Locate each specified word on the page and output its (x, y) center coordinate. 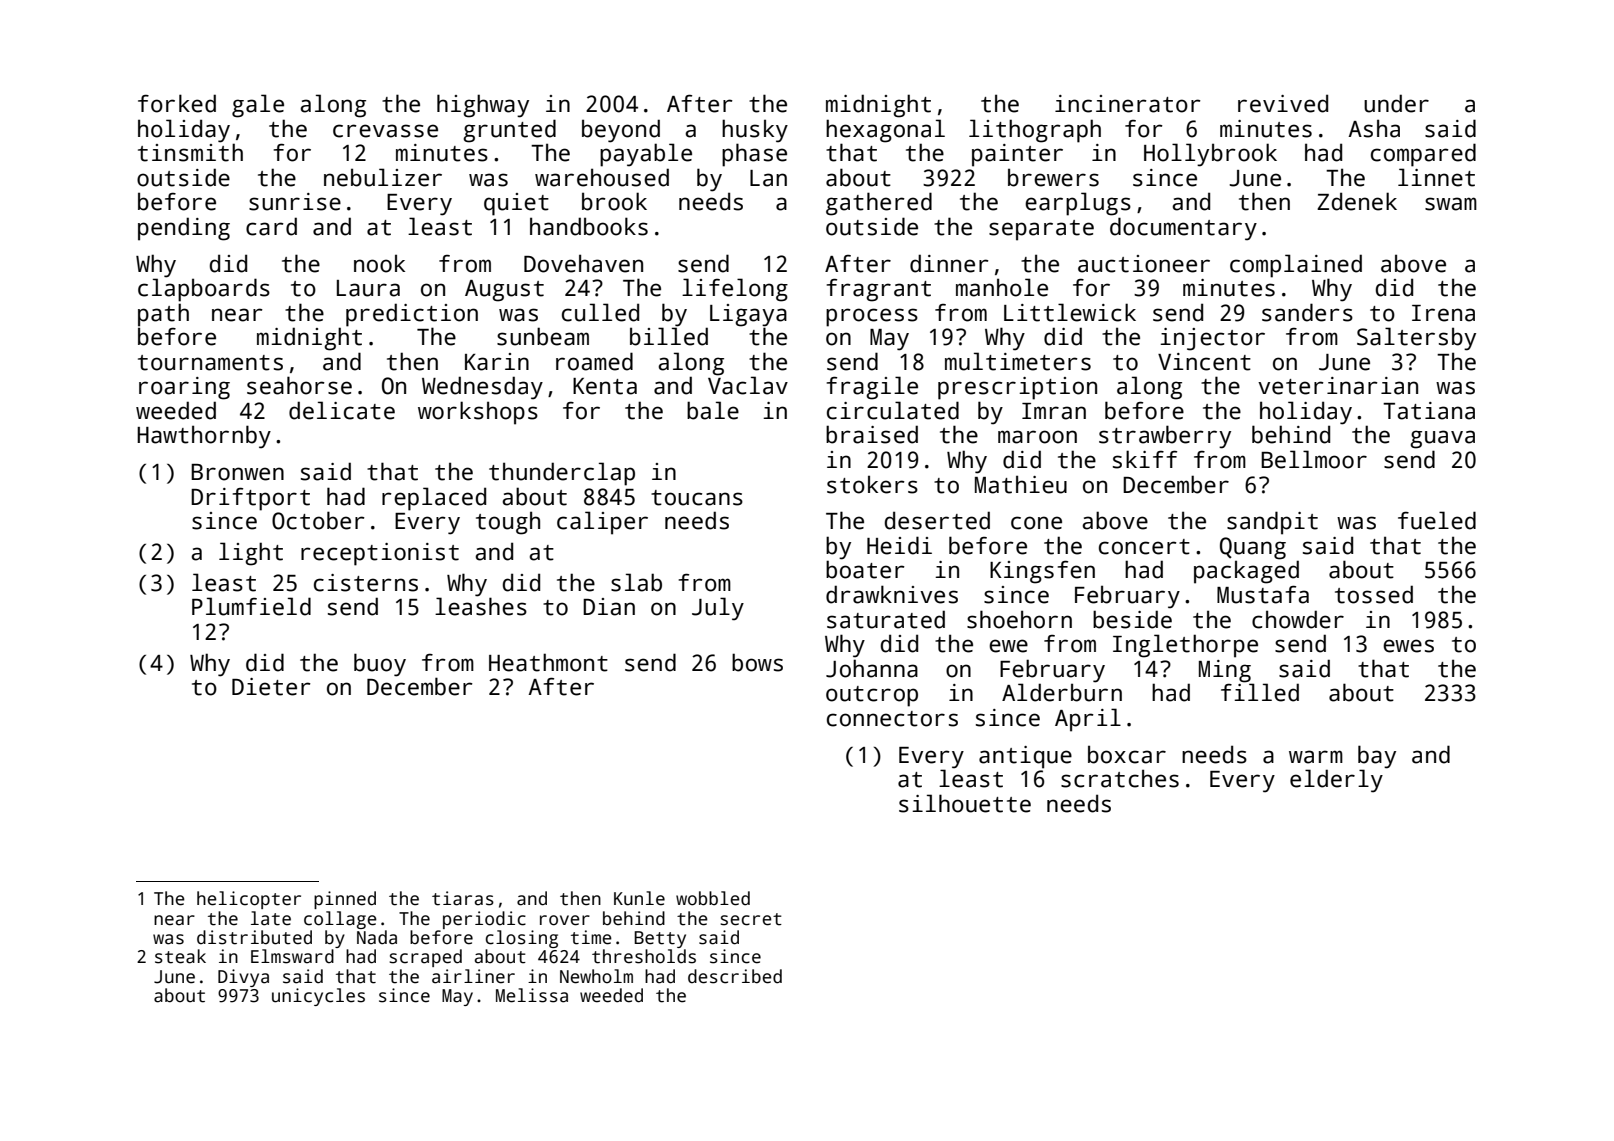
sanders (1307, 312)
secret (751, 919)
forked (177, 103)
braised (872, 434)
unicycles (318, 997)
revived (1283, 103)
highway (483, 106)
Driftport (250, 499)
